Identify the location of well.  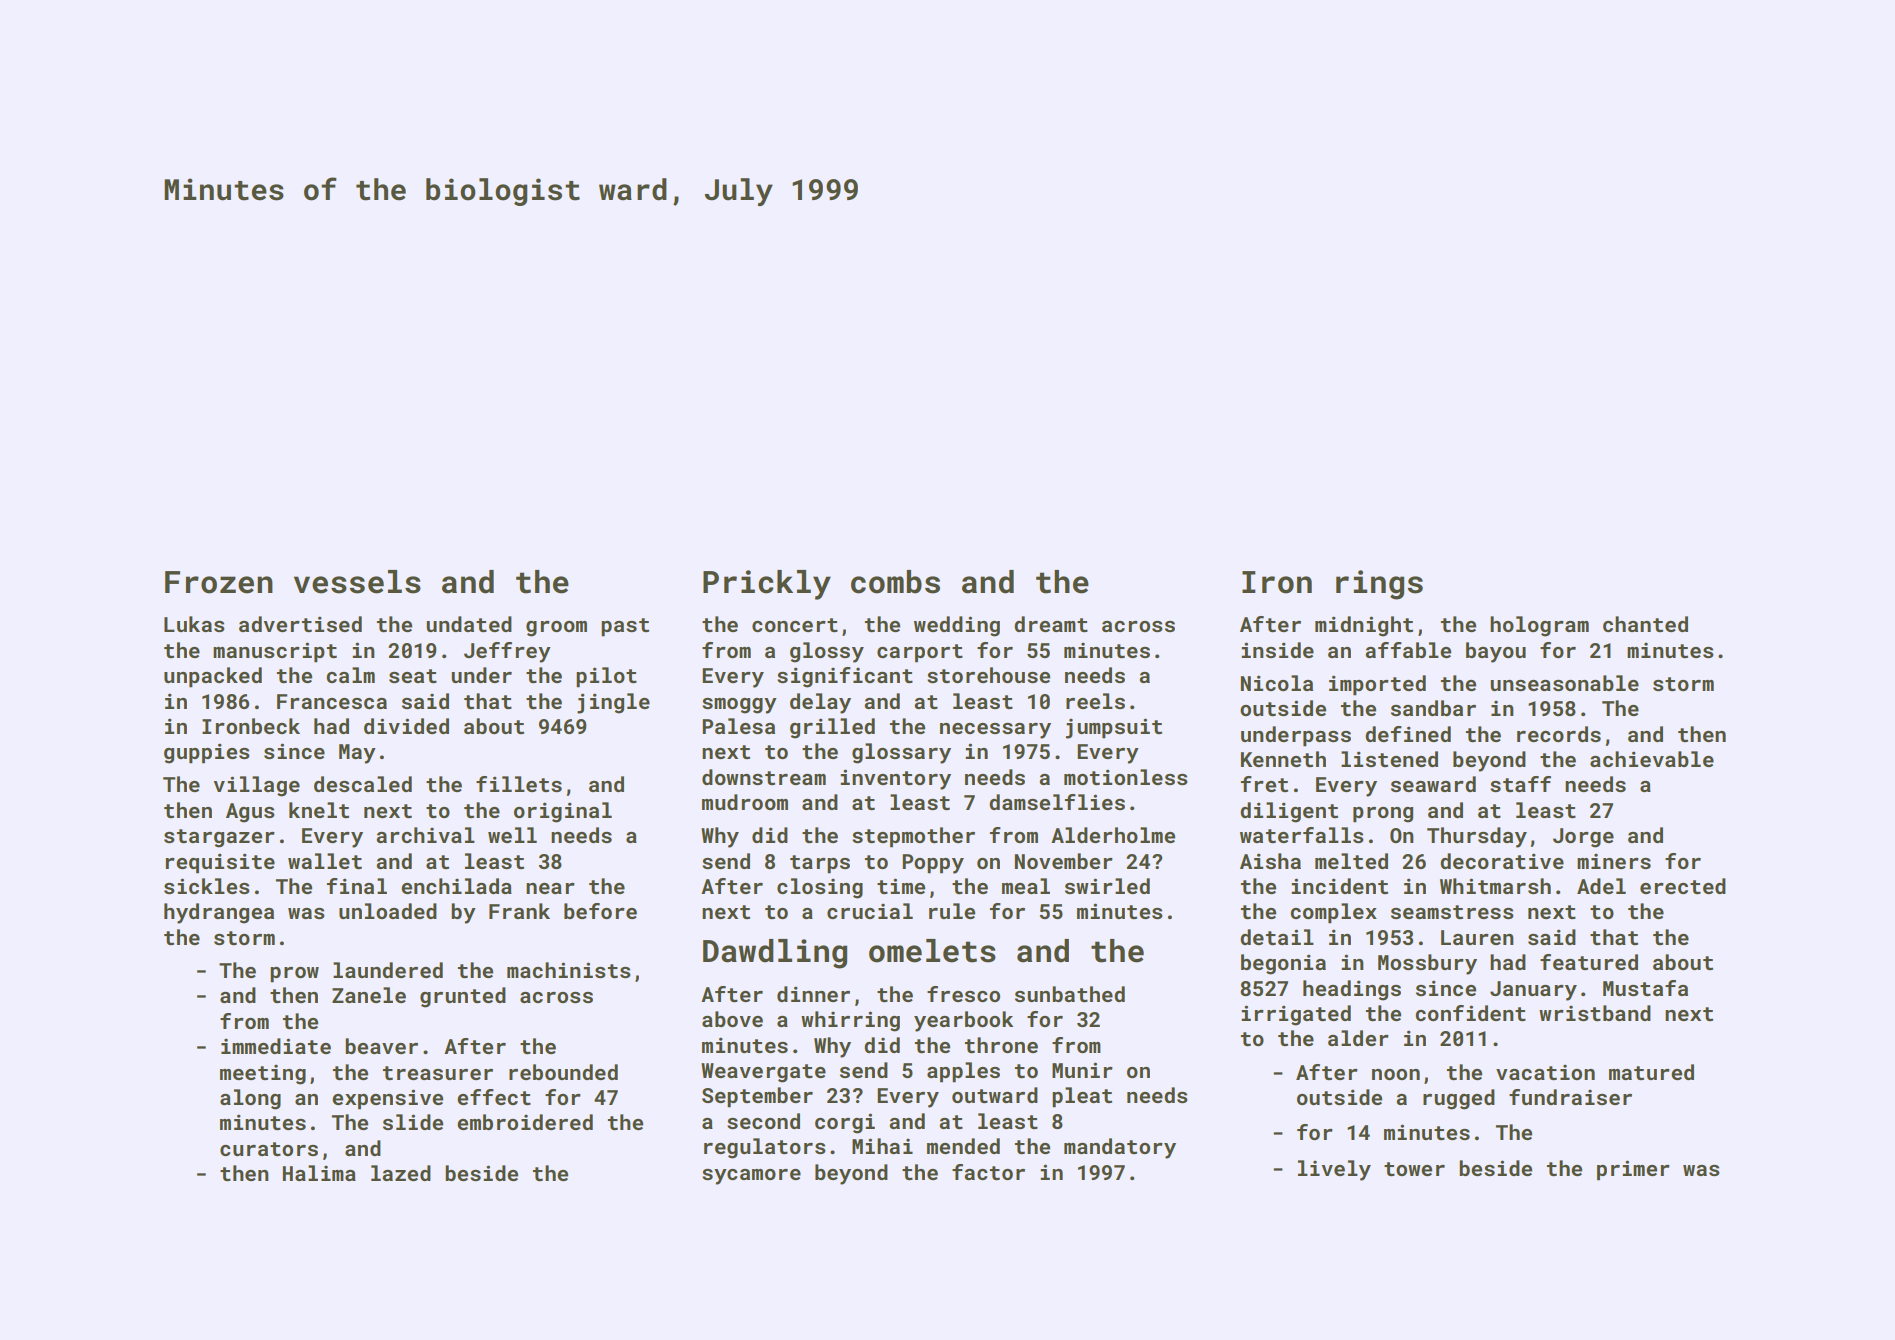
(512, 835).
